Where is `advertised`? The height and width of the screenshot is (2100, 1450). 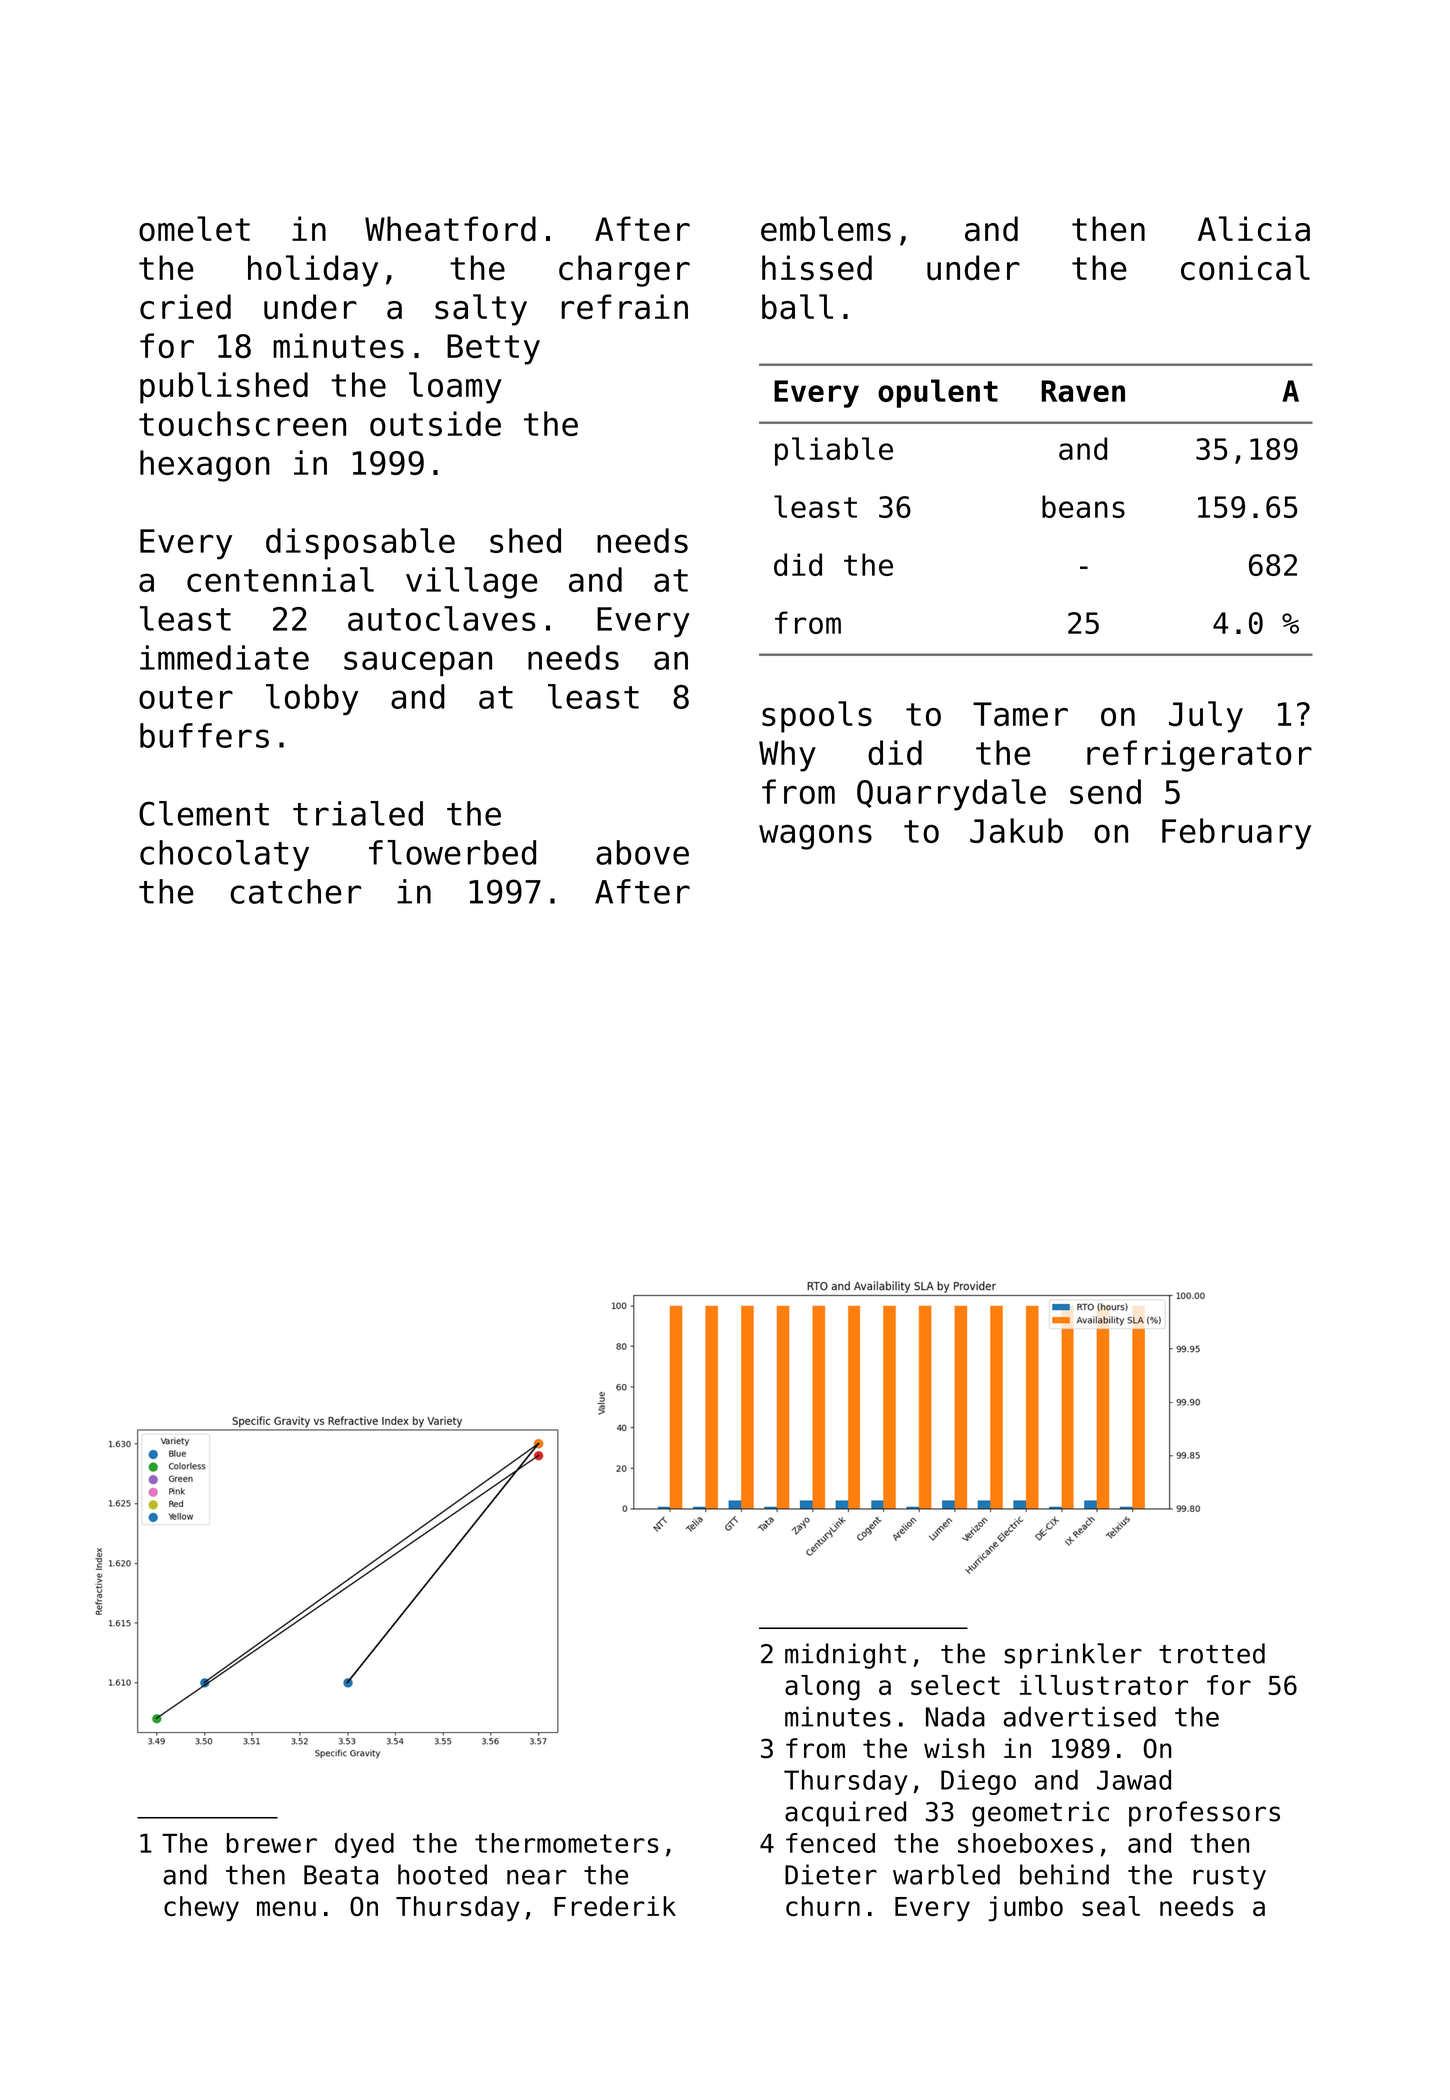
advertised is located at coordinates (1079, 1716).
